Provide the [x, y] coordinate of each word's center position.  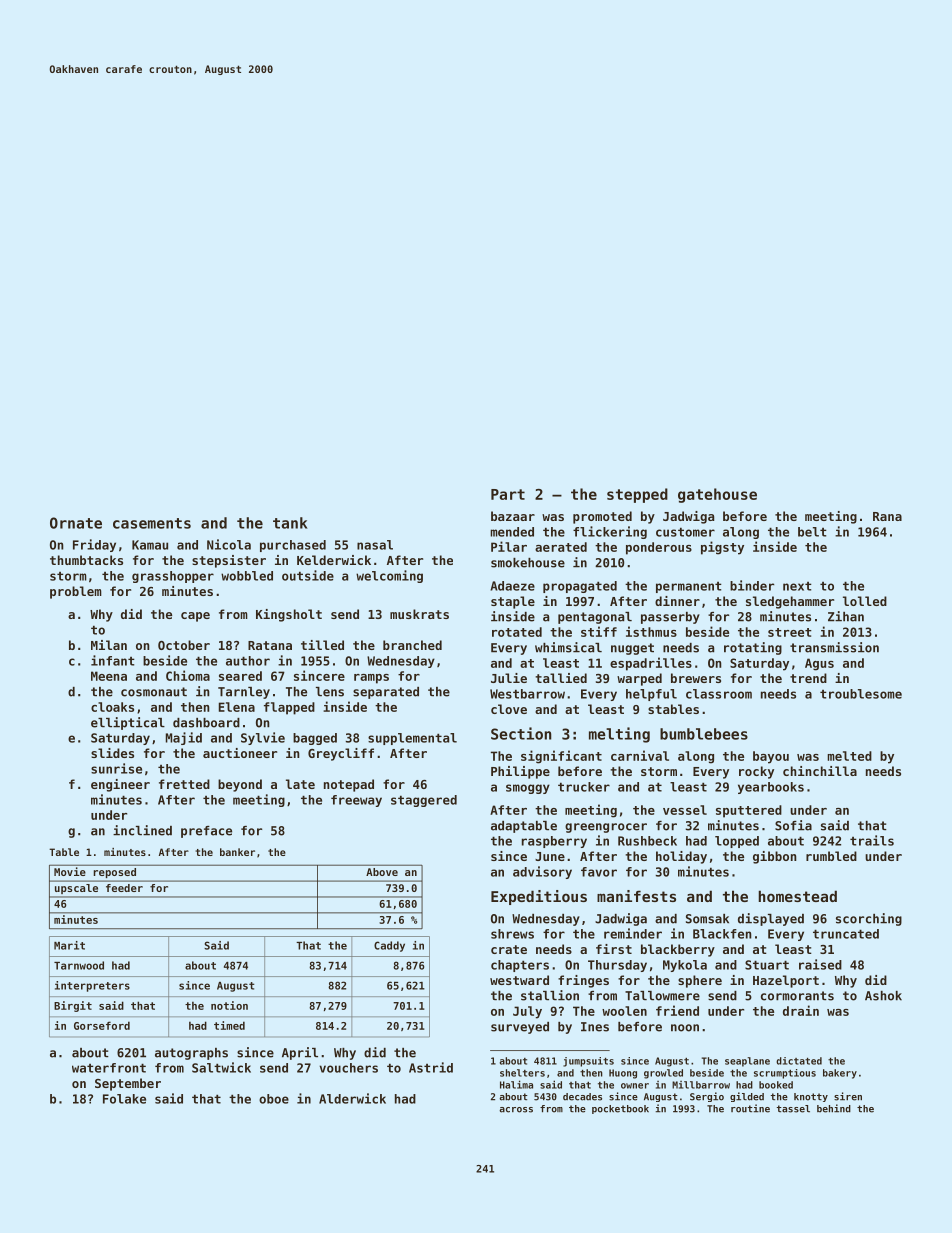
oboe [274, 1099]
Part [508, 494]
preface [206, 832]
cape [195, 617]
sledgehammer [790, 602]
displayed [771, 919]
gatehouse [717, 495]
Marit [69, 945]
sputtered [749, 811]
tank [290, 523]
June [550, 856]
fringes [583, 981]
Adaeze [512, 586]
